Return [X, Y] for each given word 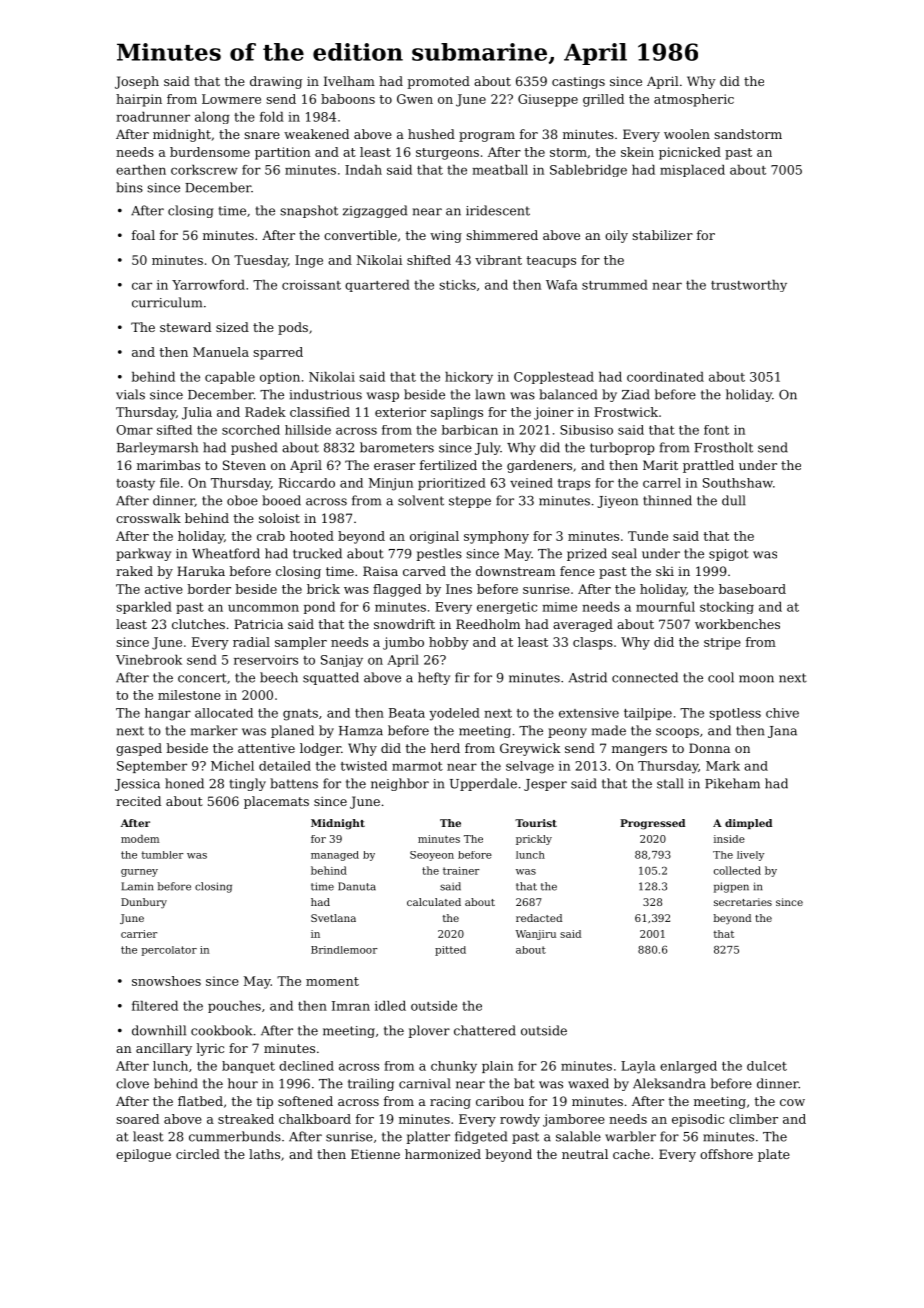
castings [578, 83]
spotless [735, 714]
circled [198, 1154]
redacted [539, 918]
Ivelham [349, 81]
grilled [603, 100]
